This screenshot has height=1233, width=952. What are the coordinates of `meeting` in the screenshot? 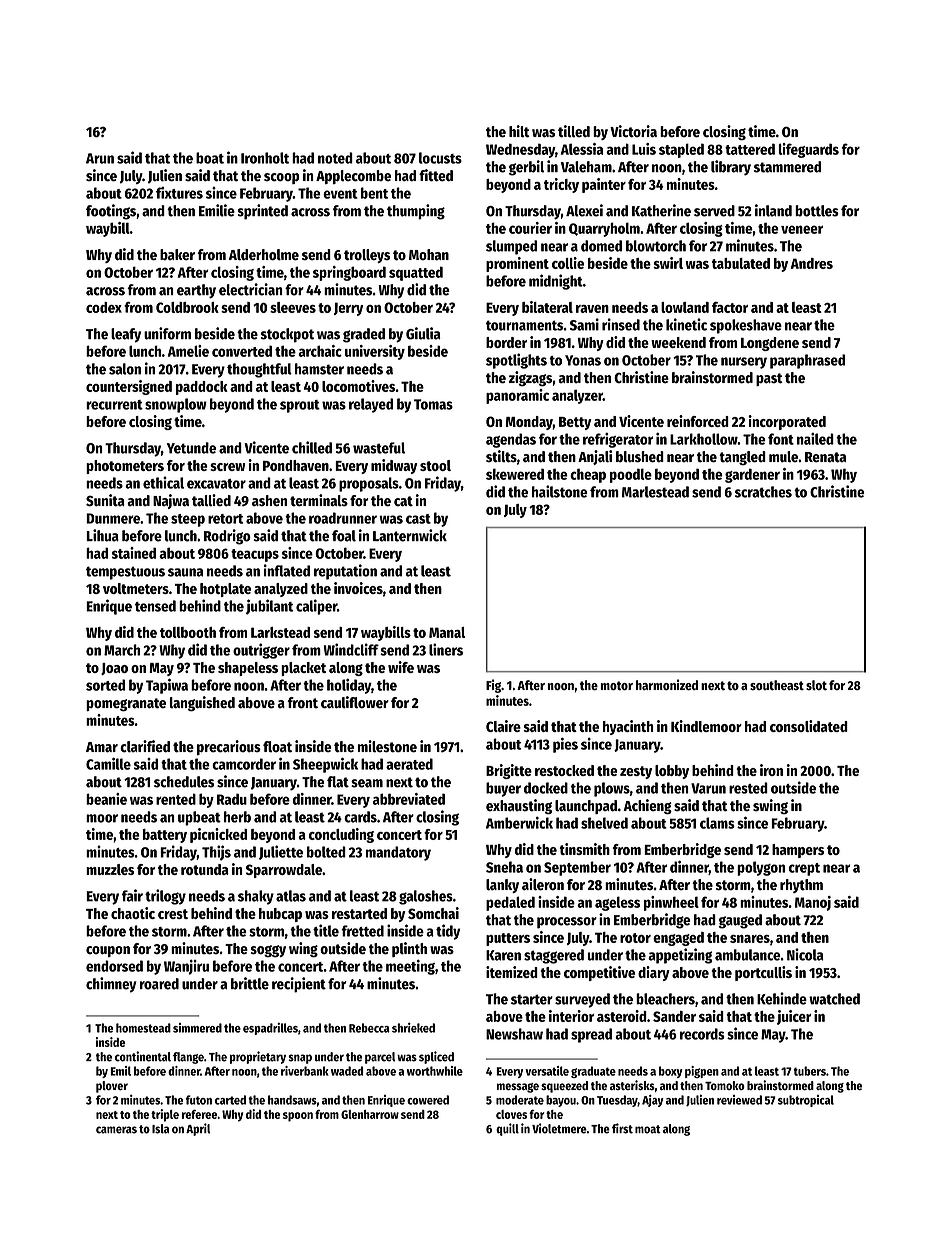 It's located at (410, 967).
